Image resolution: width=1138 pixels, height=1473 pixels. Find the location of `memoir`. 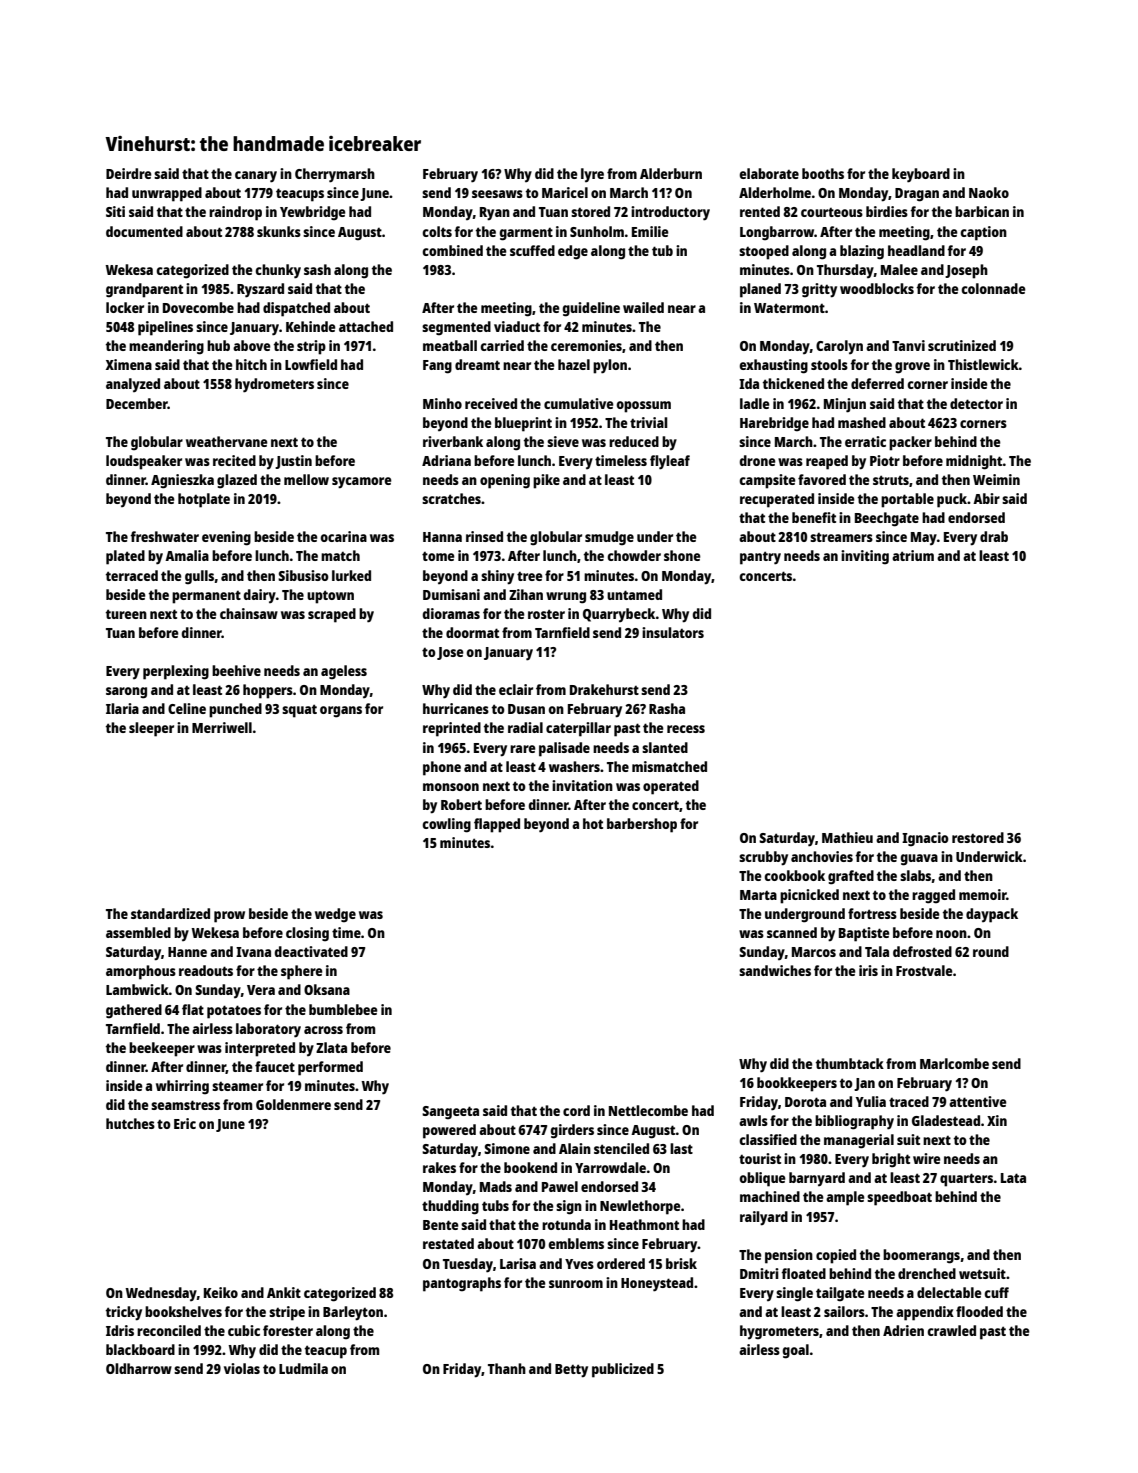

memoir is located at coordinates (983, 894).
